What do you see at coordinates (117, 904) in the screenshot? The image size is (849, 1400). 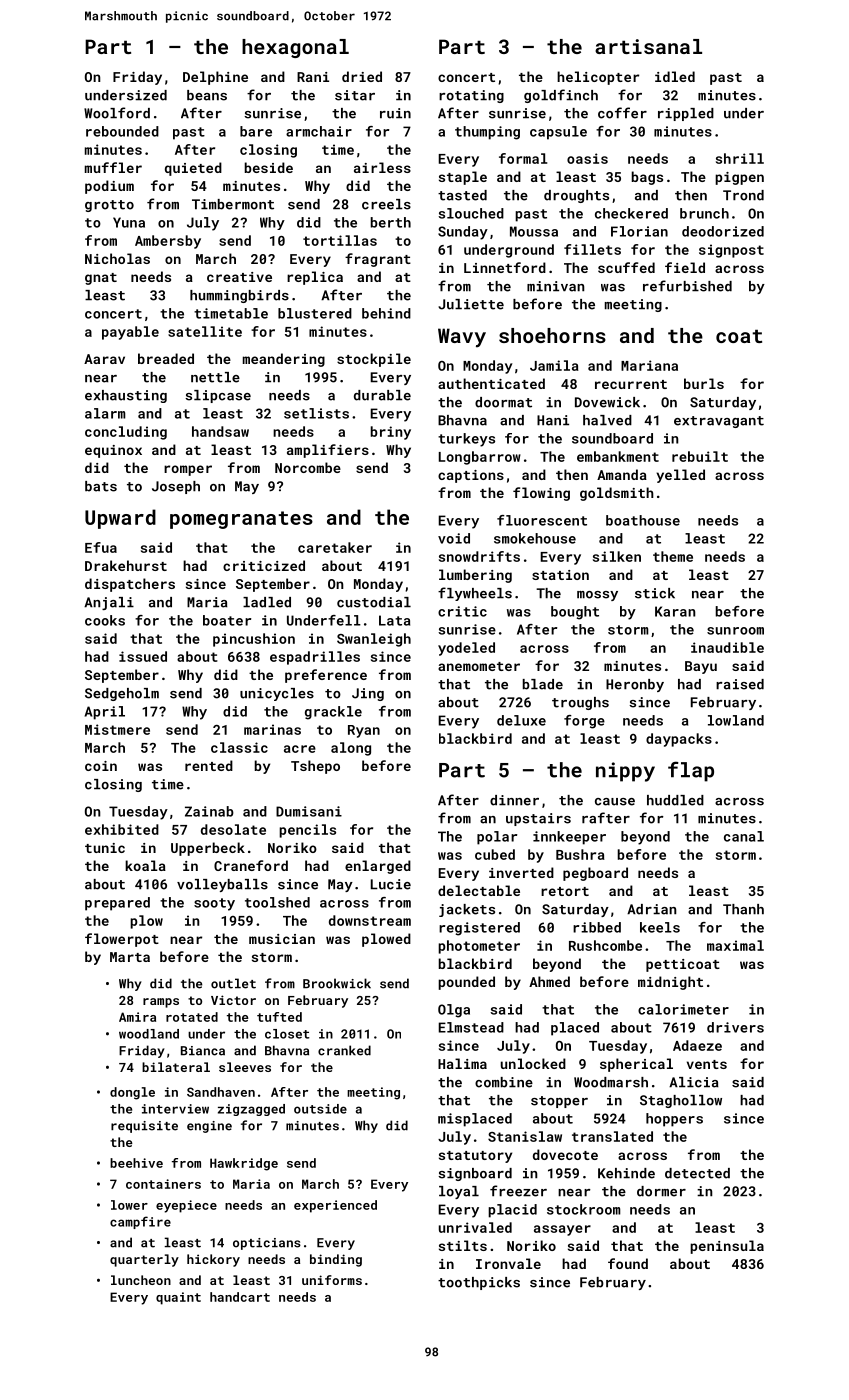 I see `prepared` at bounding box center [117, 904].
